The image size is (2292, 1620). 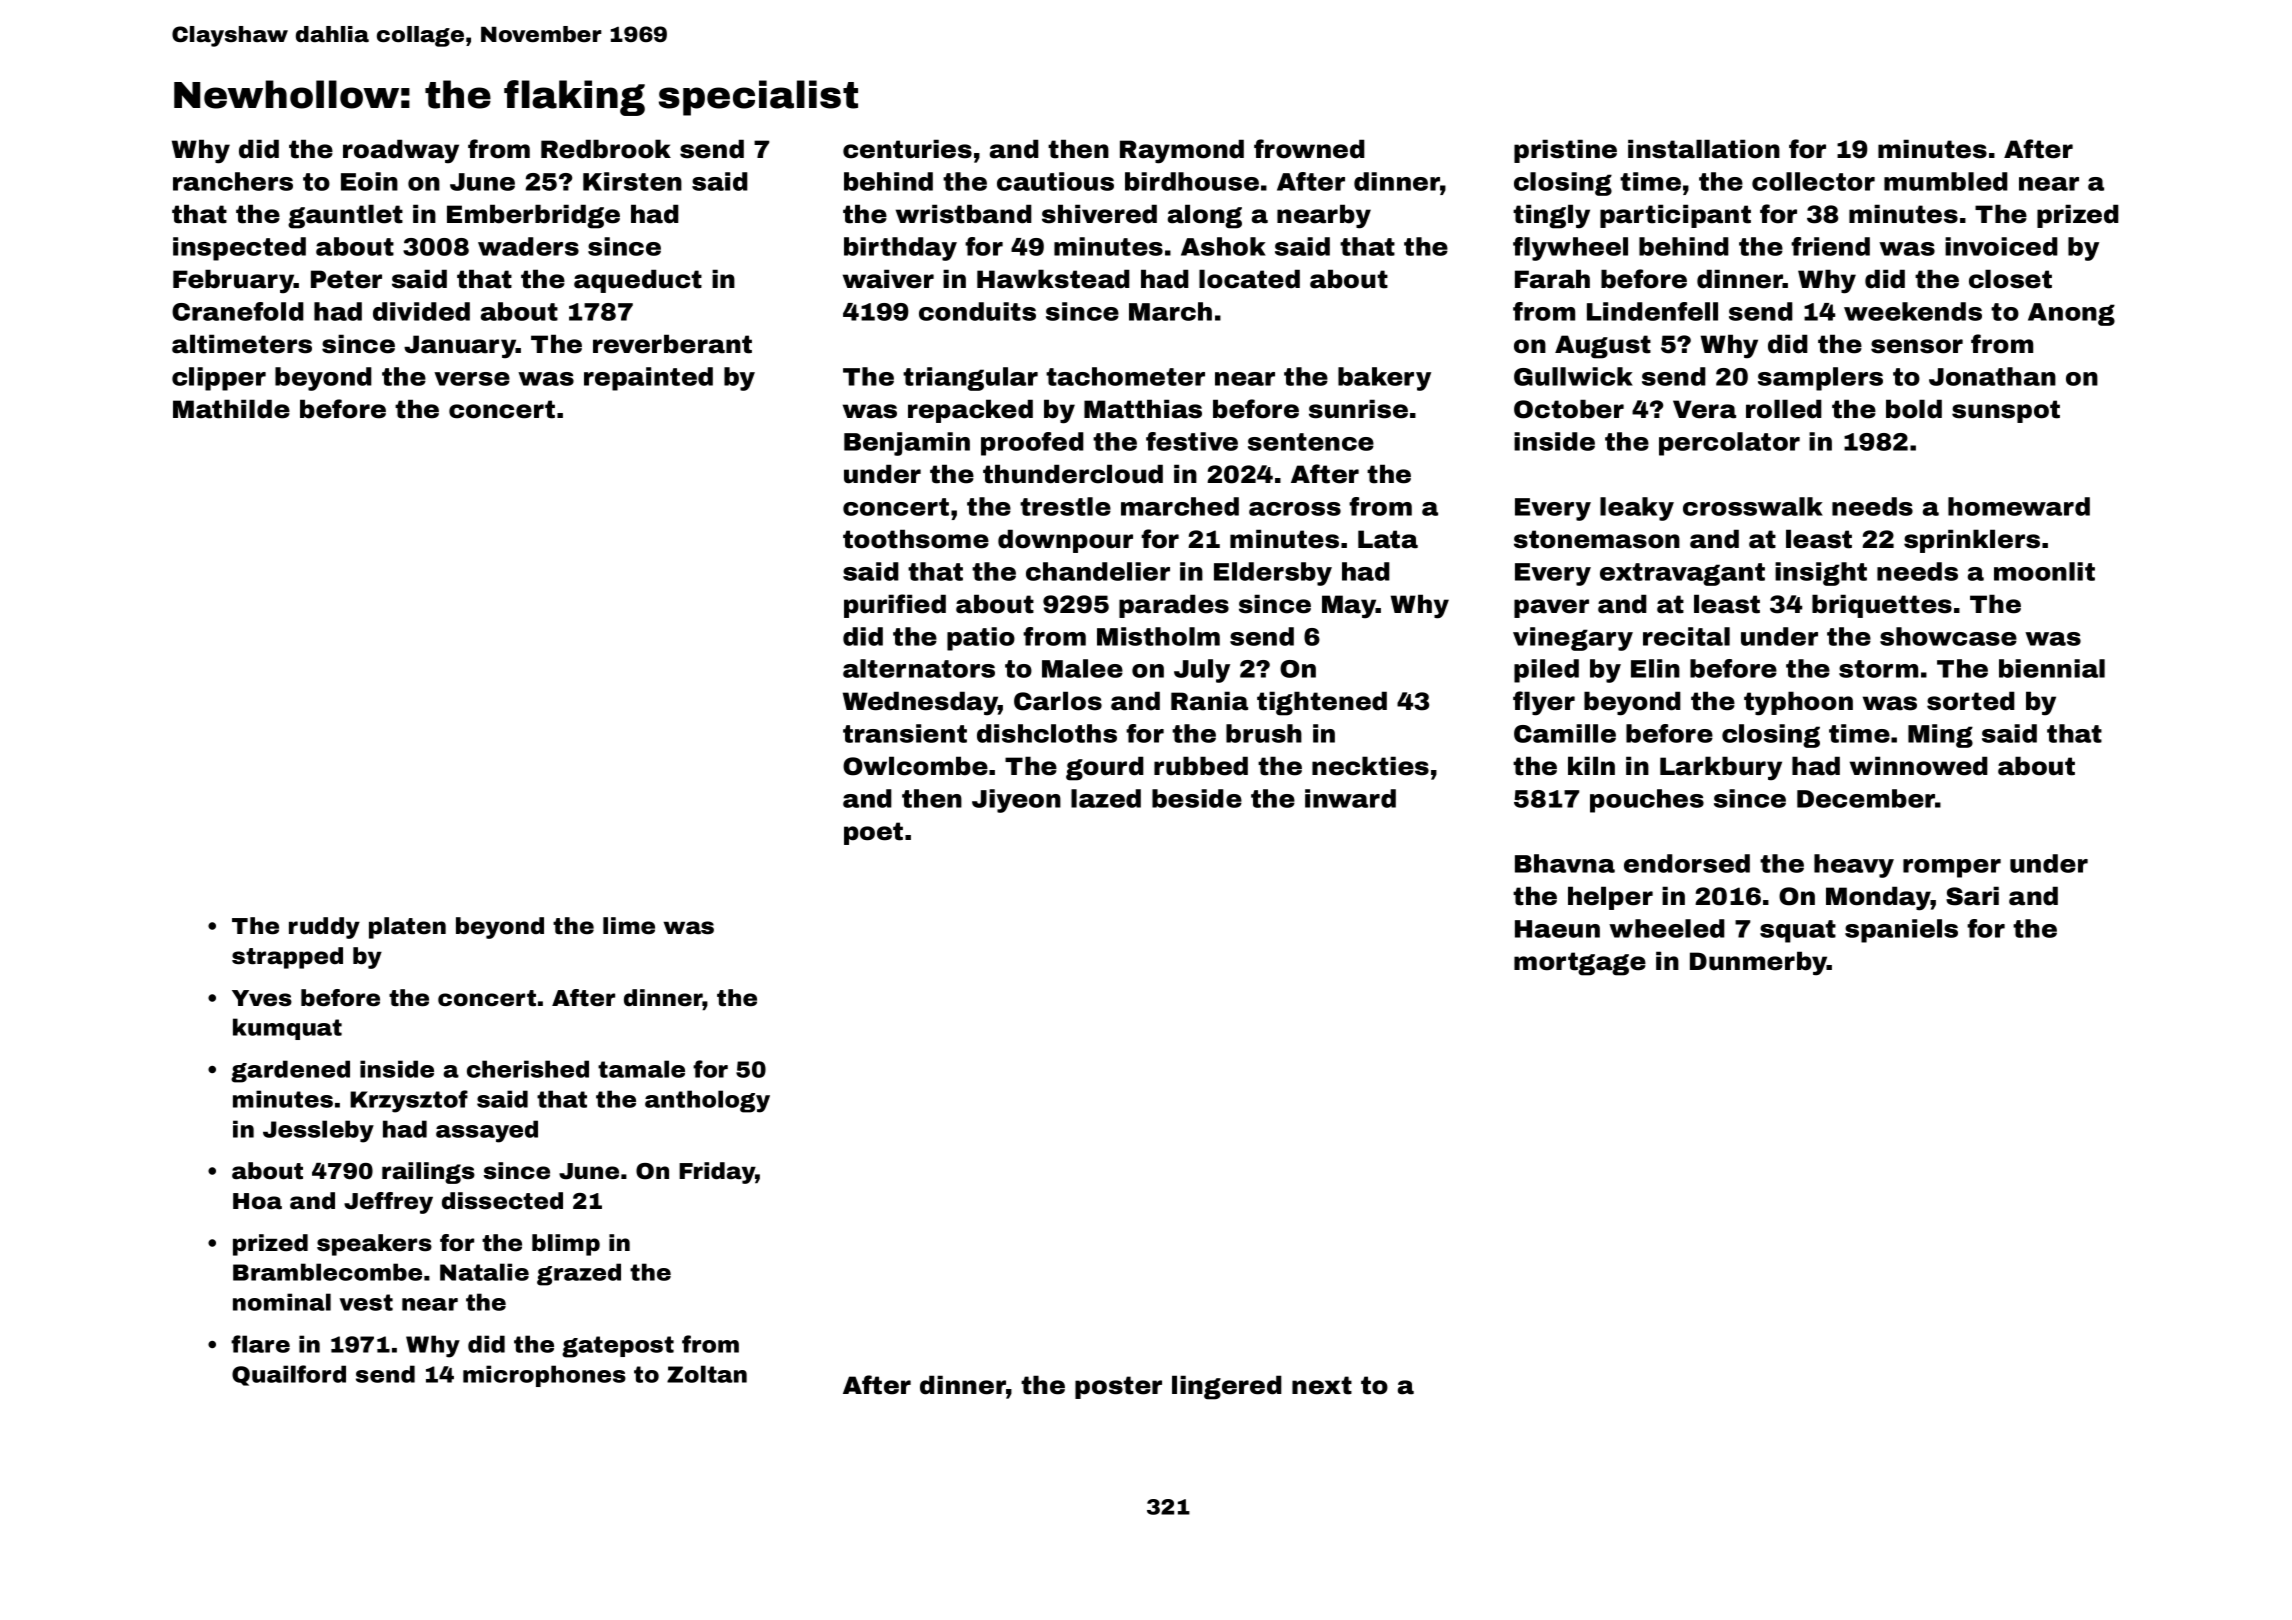 I want to click on Mathilde, so click(x=231, y=409).
